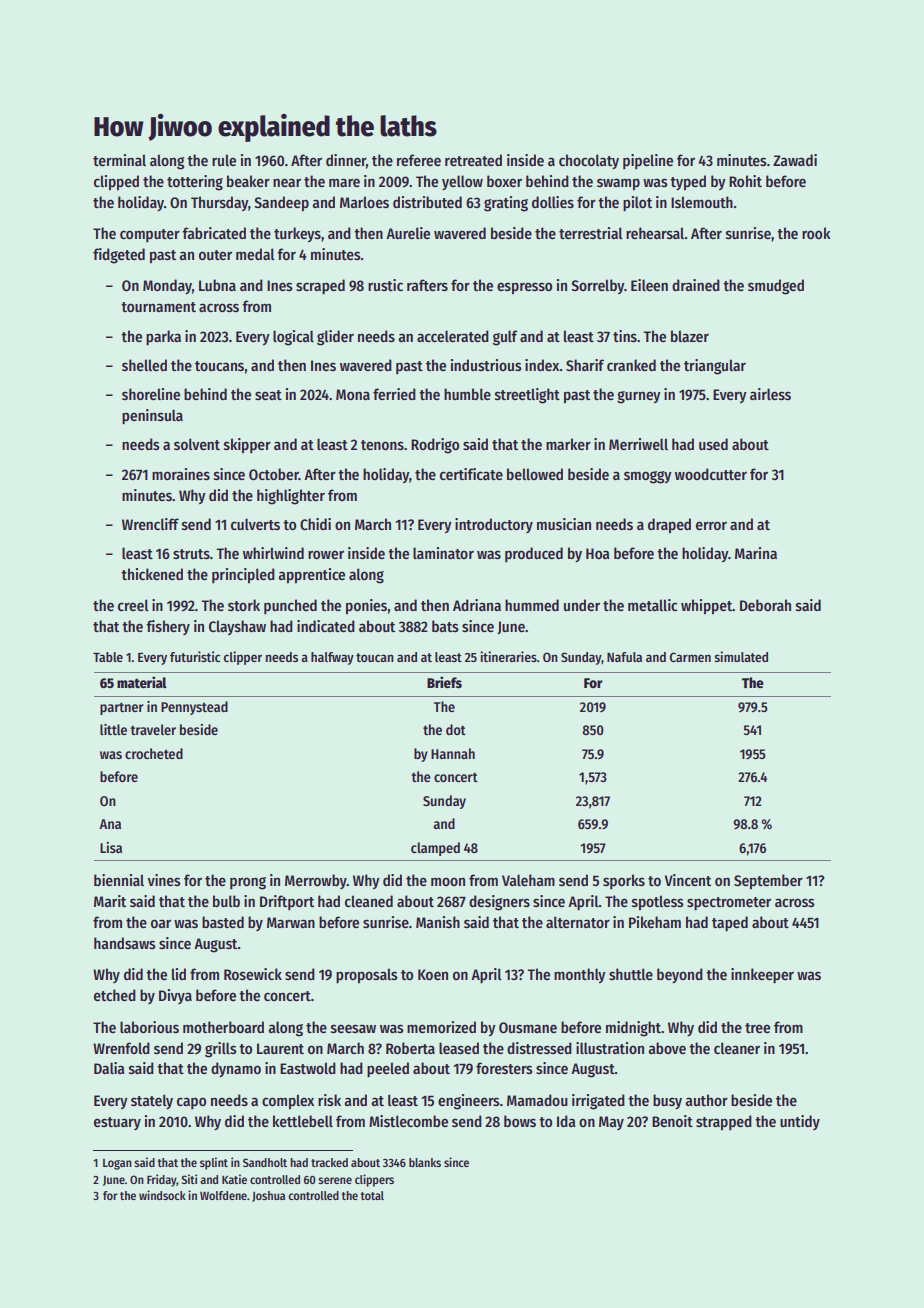 The height and width of the screenshot is (1308, 924). What do you see at coordinates (163, 338) in the screenshot?
I see `parka` at bounding box center [163, 338].
